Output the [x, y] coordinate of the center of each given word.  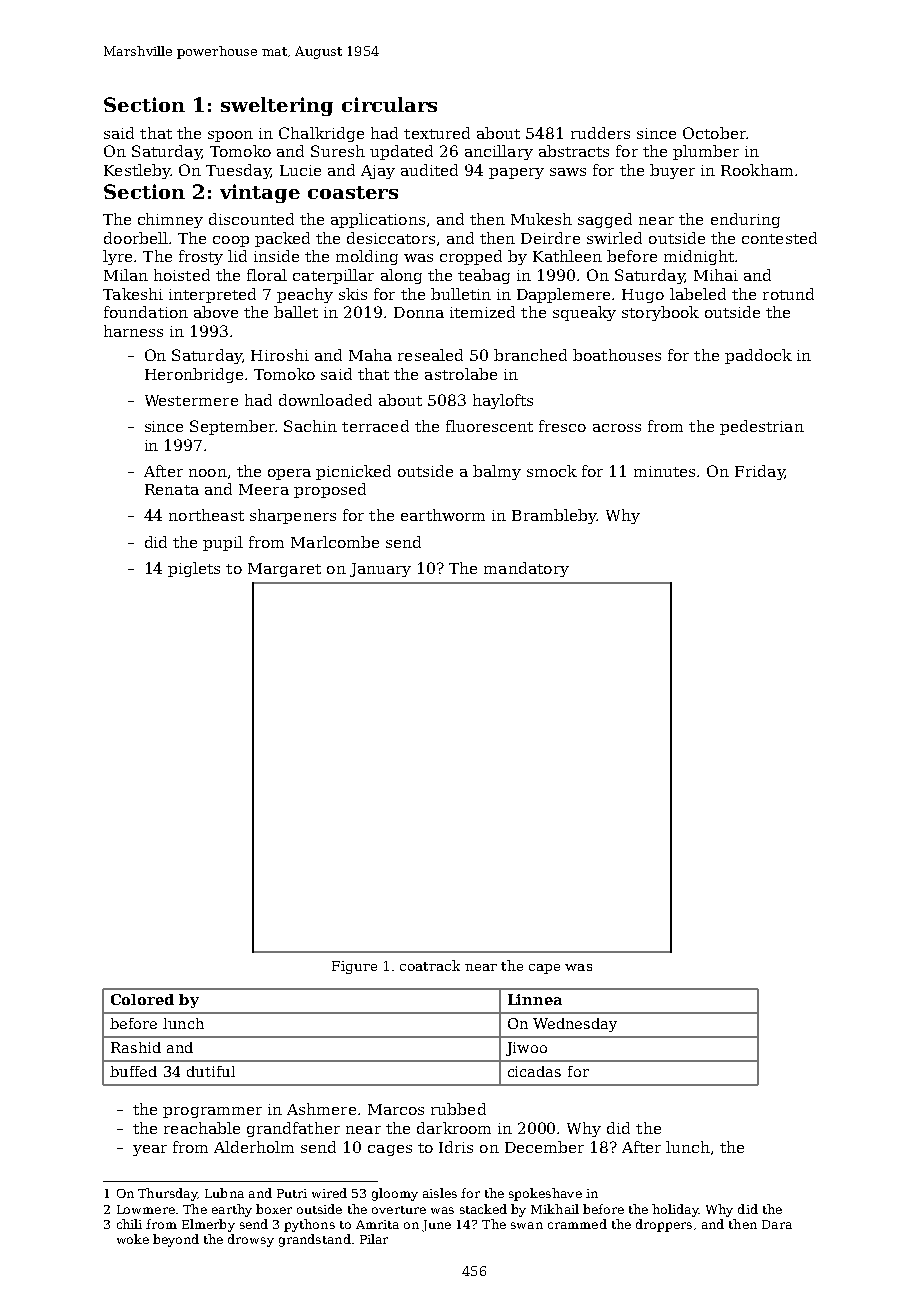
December [544, 1147]
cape [544, 969]
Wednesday [575, 1025]
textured [437, 133]
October [714, 133]
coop [231, 241]
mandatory [526, 569]
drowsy [251, 1240]
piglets [194, 569]
